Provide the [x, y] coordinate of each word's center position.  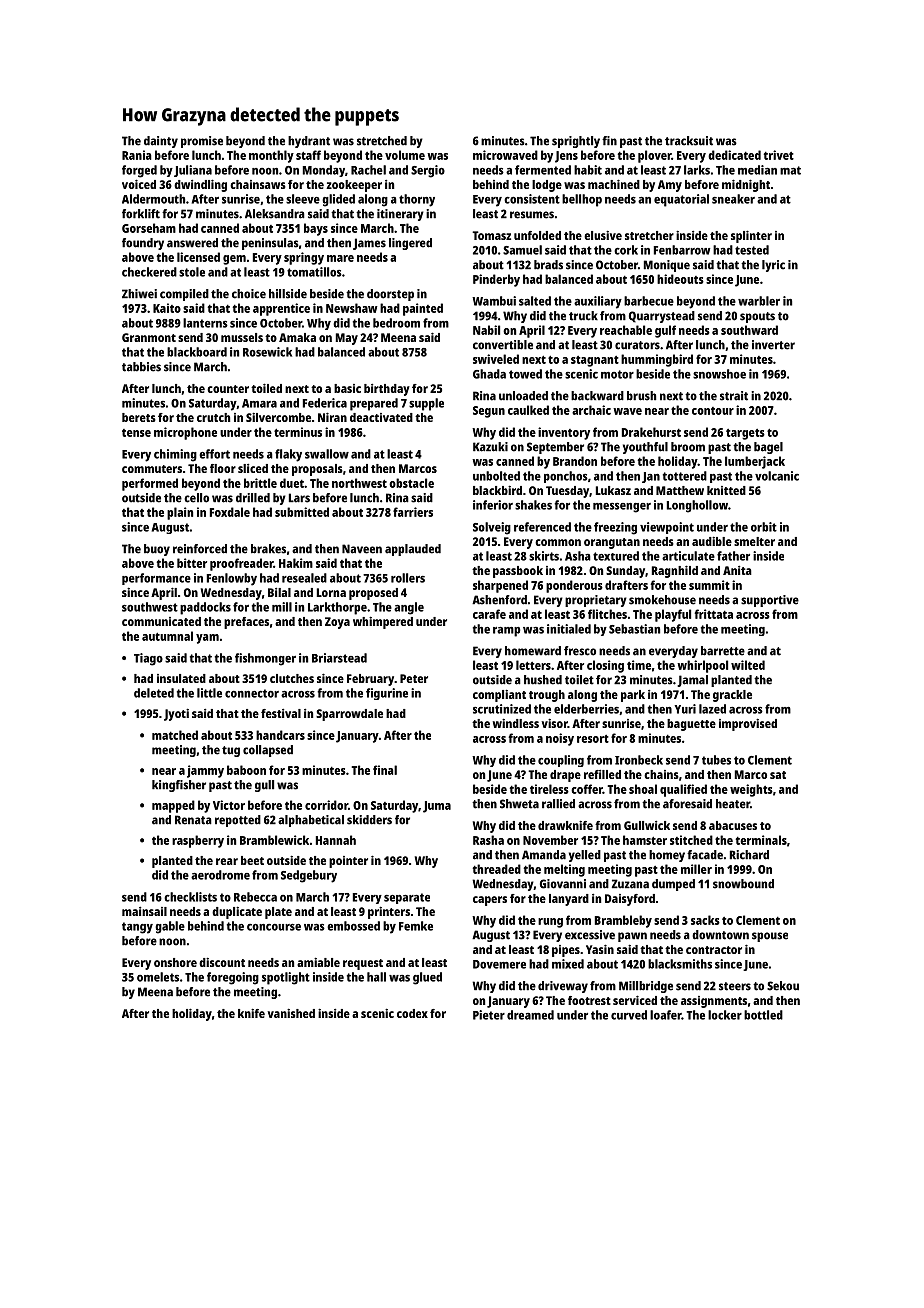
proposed [373, 594]
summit [709, 585]
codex [412, 1013]
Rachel [368, 170]
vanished [291, 1013]
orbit [764, 527]
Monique [667, 266]
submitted [302, 512]
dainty [161, 142]
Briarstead [339, 658]
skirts [544, 556]
